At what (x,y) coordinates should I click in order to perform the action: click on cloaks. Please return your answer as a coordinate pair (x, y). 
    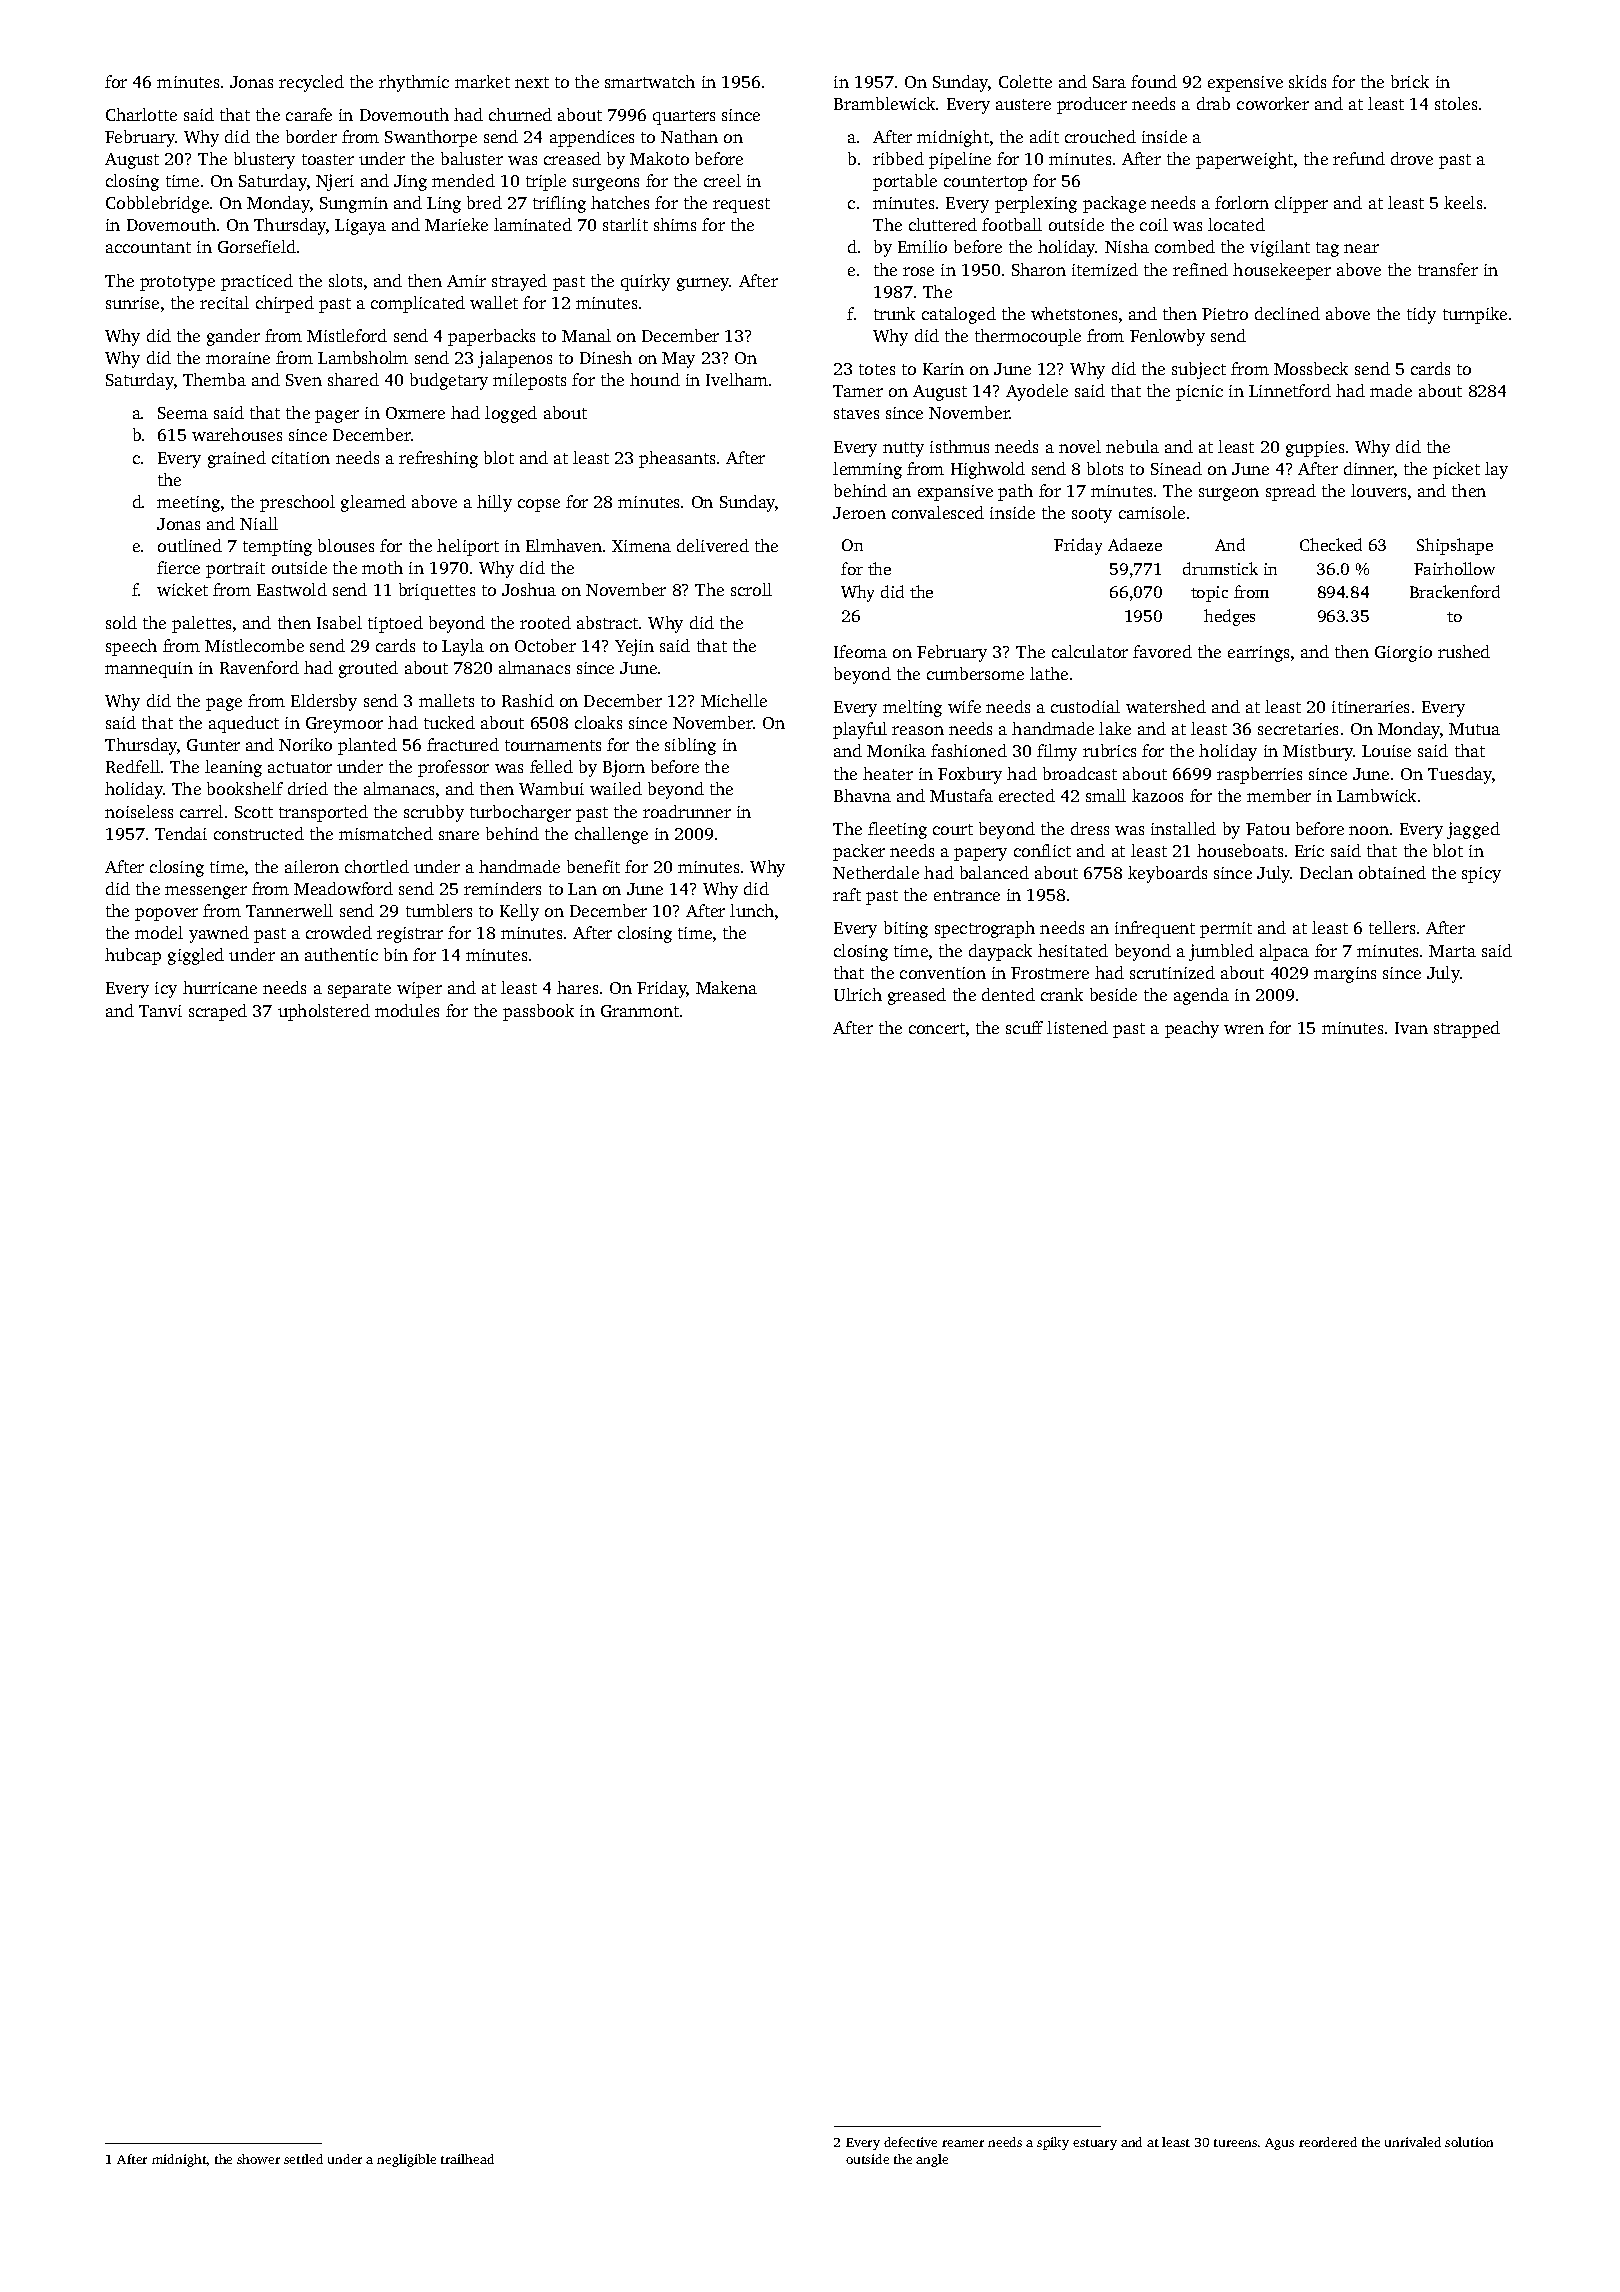
    Looking at the image, I should click on (598, 722).
